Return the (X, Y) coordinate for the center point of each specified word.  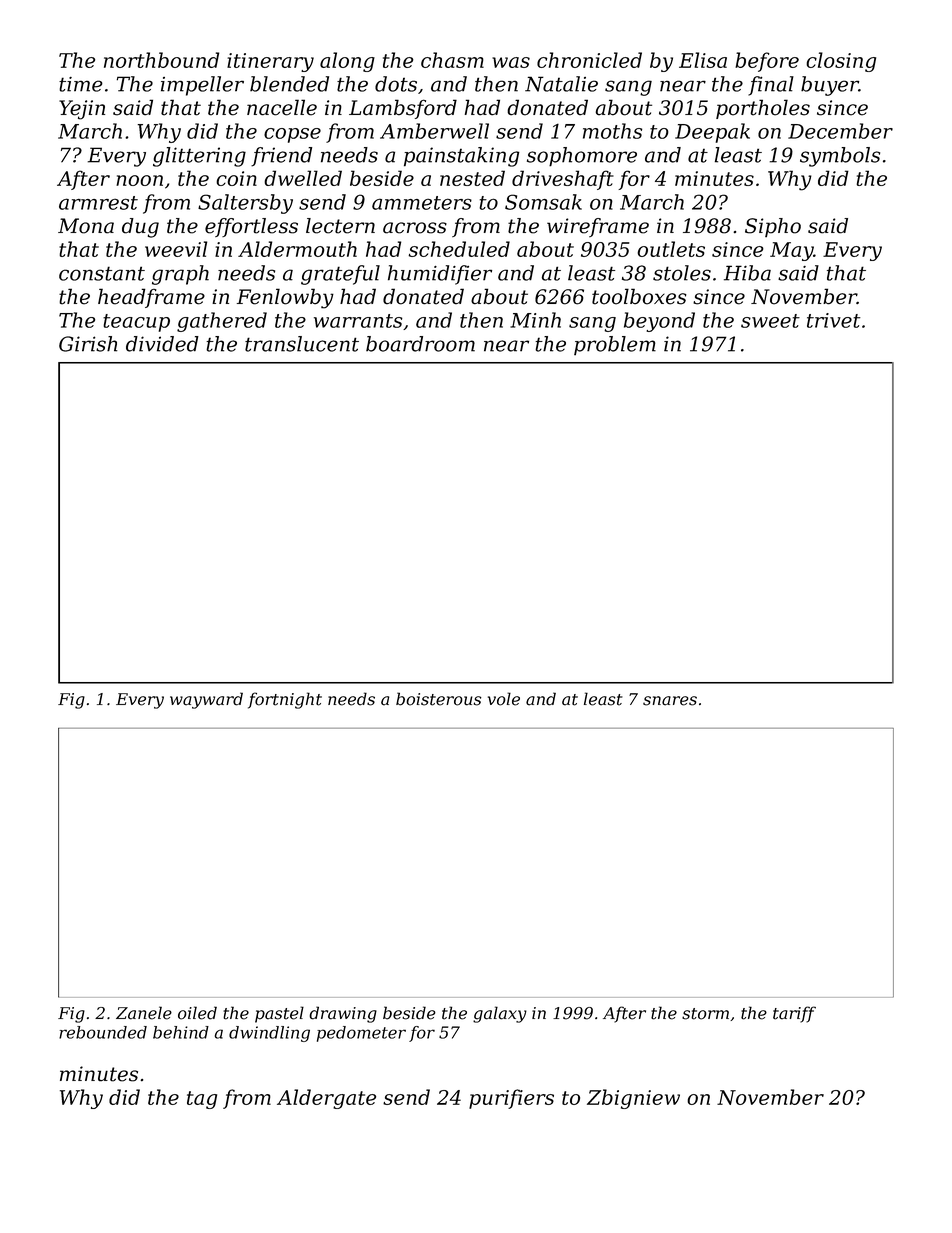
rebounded (103, 1032)
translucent (302, 344)
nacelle (282, 107)
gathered (222, 322)
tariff (794, 1014)
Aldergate (326, 1099)
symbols (840, 157)
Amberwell (434, 131)
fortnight (285, 700)
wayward (206, 700)
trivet (834, 320)
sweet (770, 321)
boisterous (438, 699)
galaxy (500, 1014)
